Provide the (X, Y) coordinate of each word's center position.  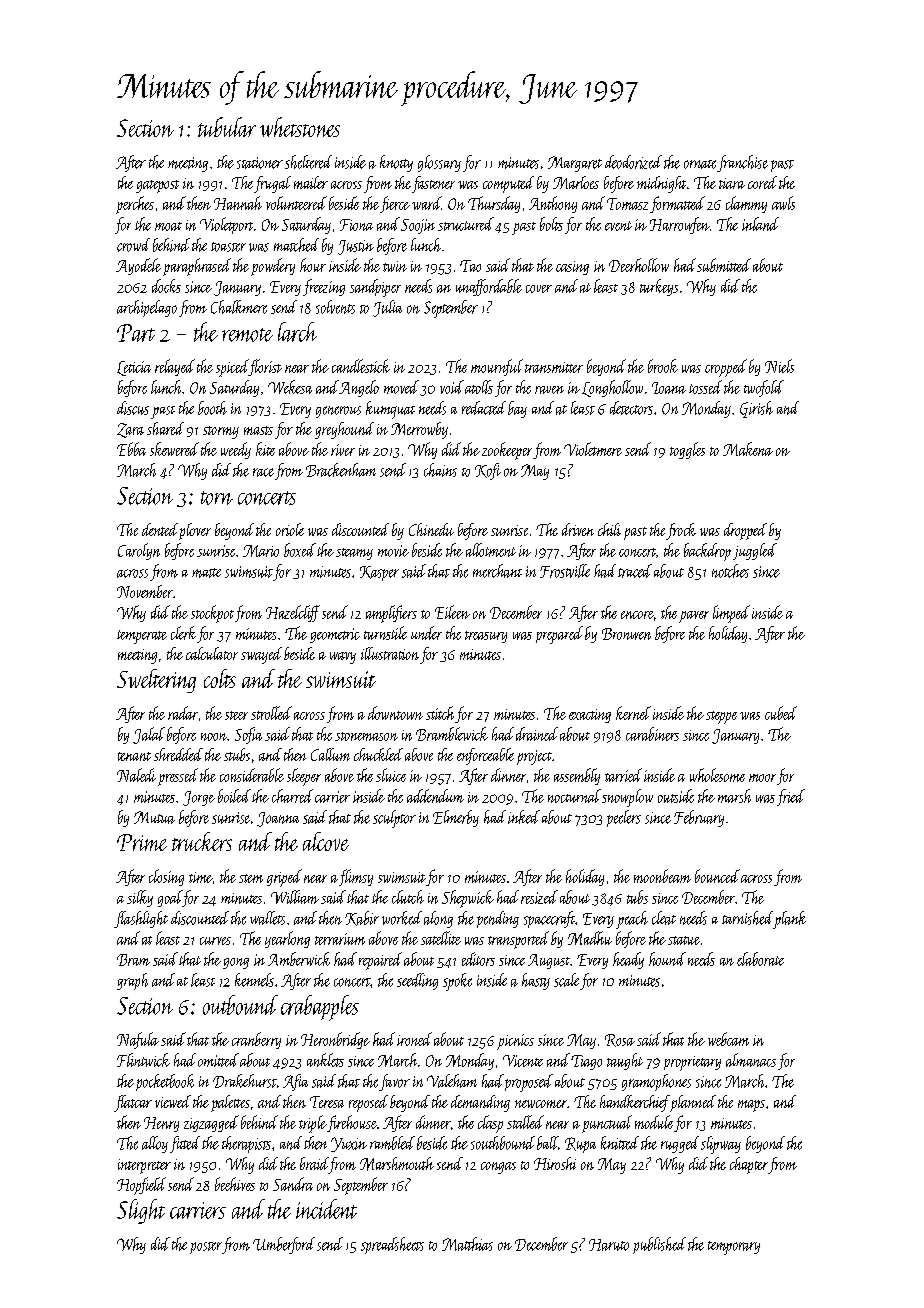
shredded (178, 754)
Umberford (284, 1245)
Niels (779, 366)
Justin (356, 247)
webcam (728, 1039)
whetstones (300, 127)
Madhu (590, 938)
